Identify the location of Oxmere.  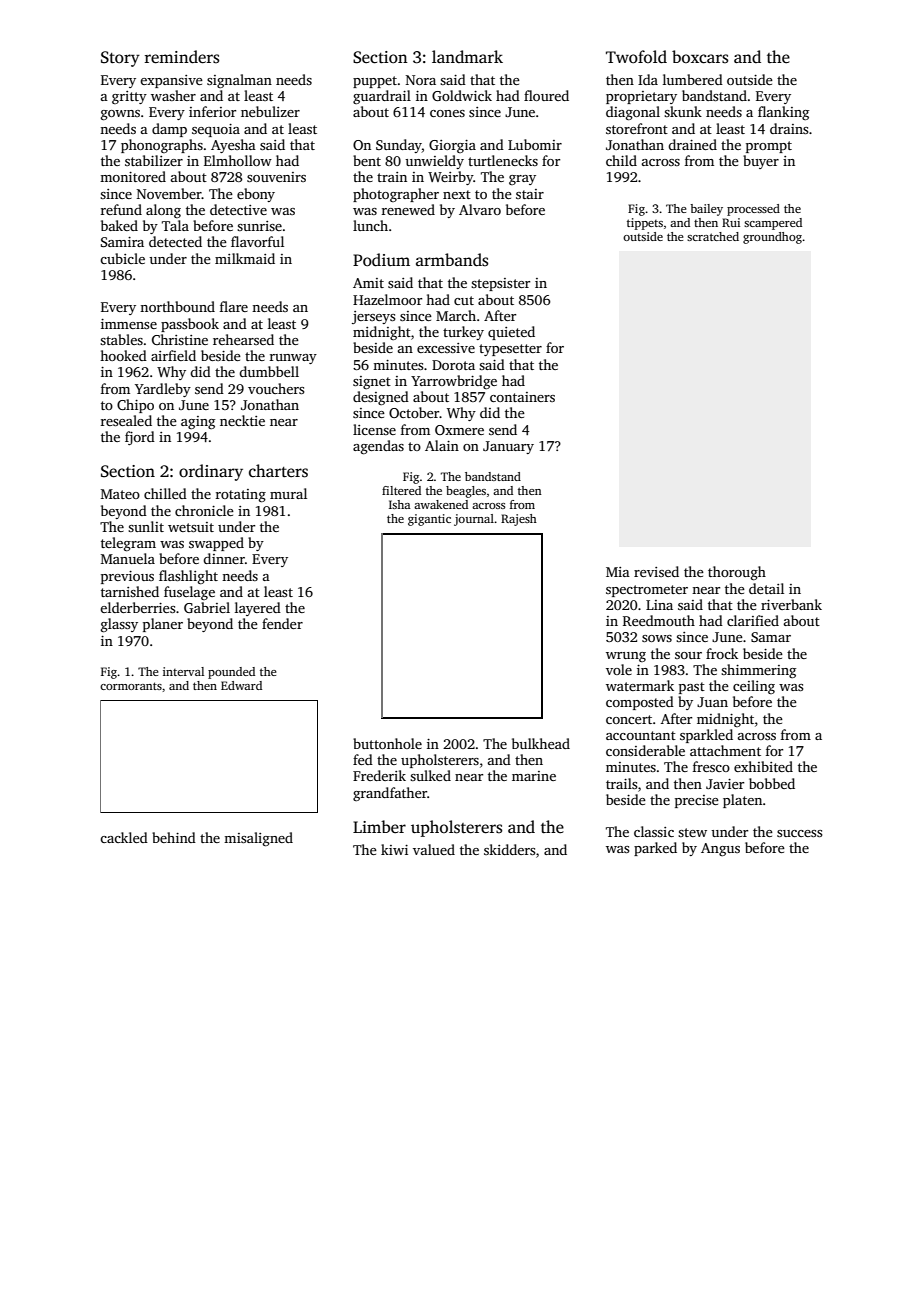
(459, 430).
